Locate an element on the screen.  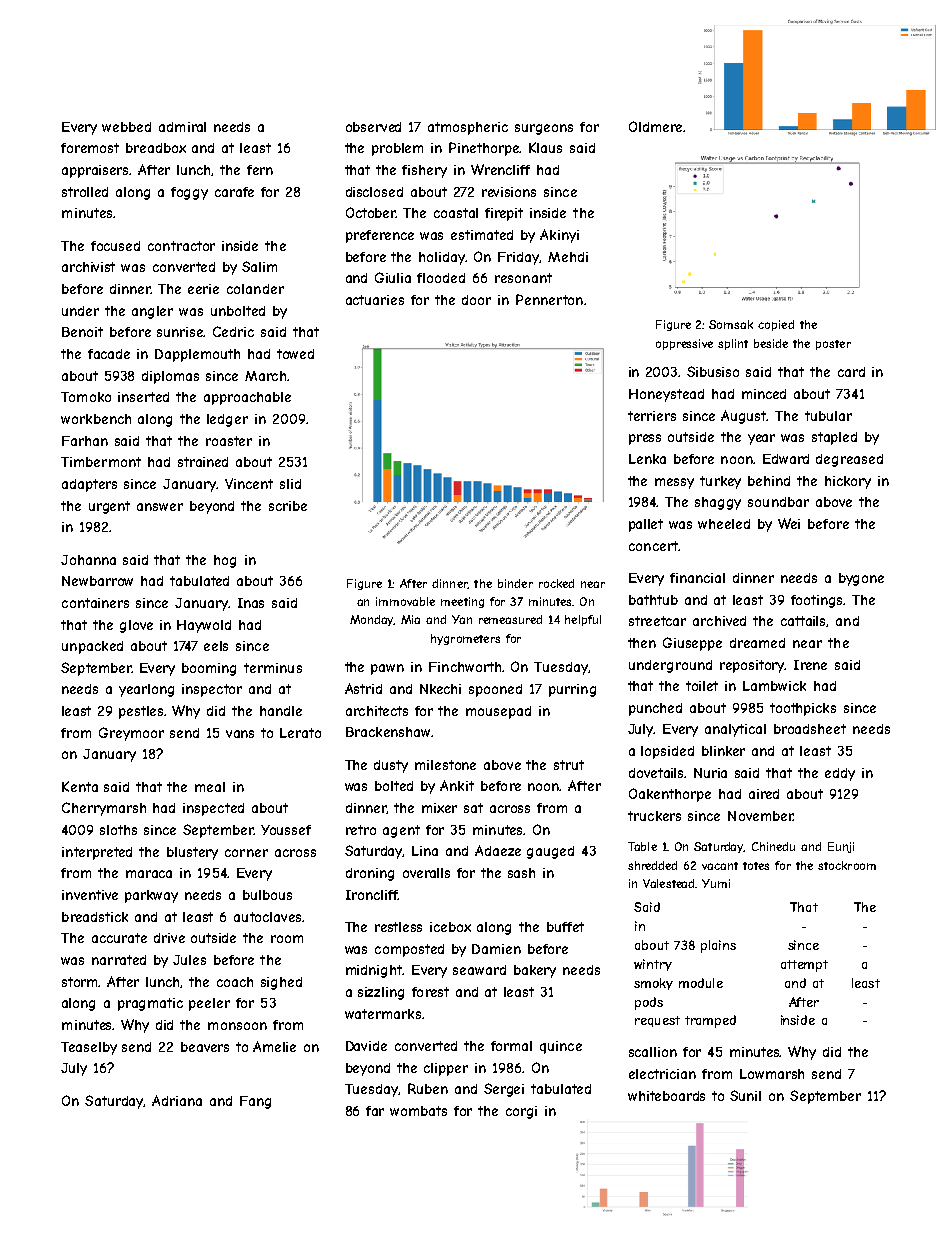
strolled is located at coordinates (85, 192).
